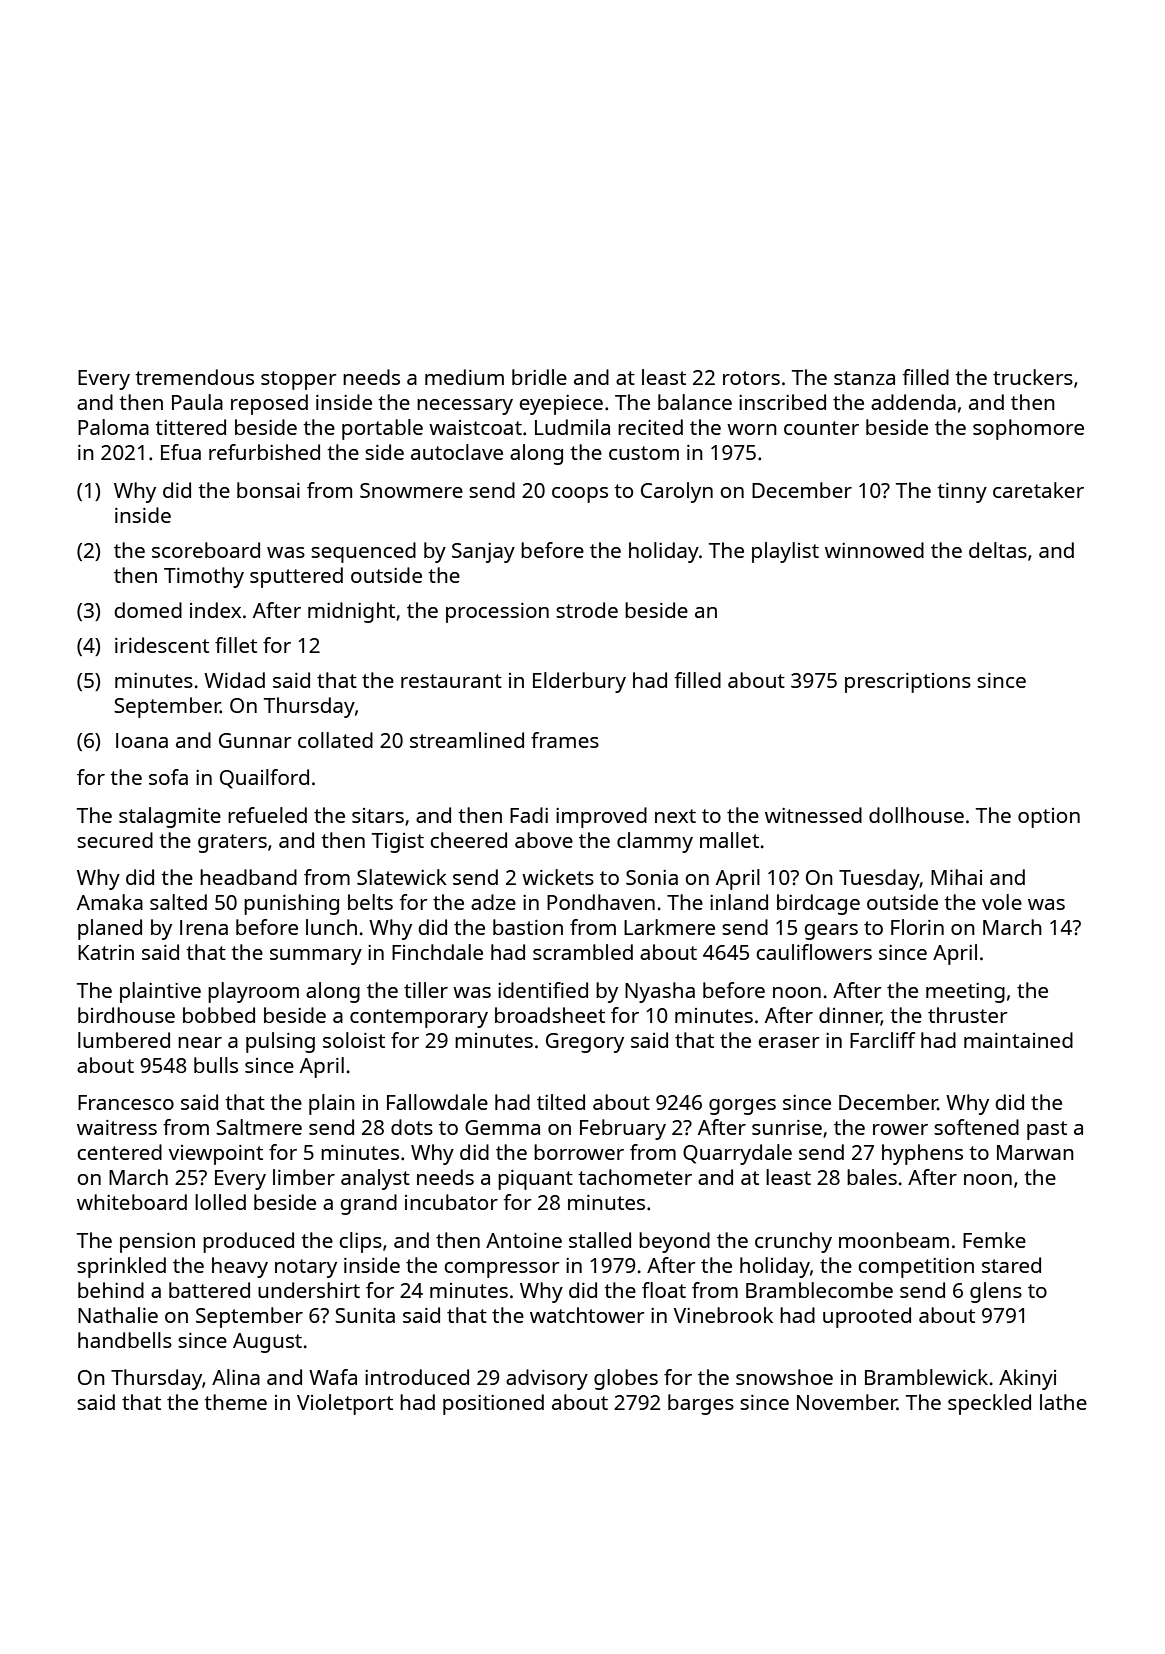 The image size is (1165, 1654). I want to click on stanza, so click(864, 378).
